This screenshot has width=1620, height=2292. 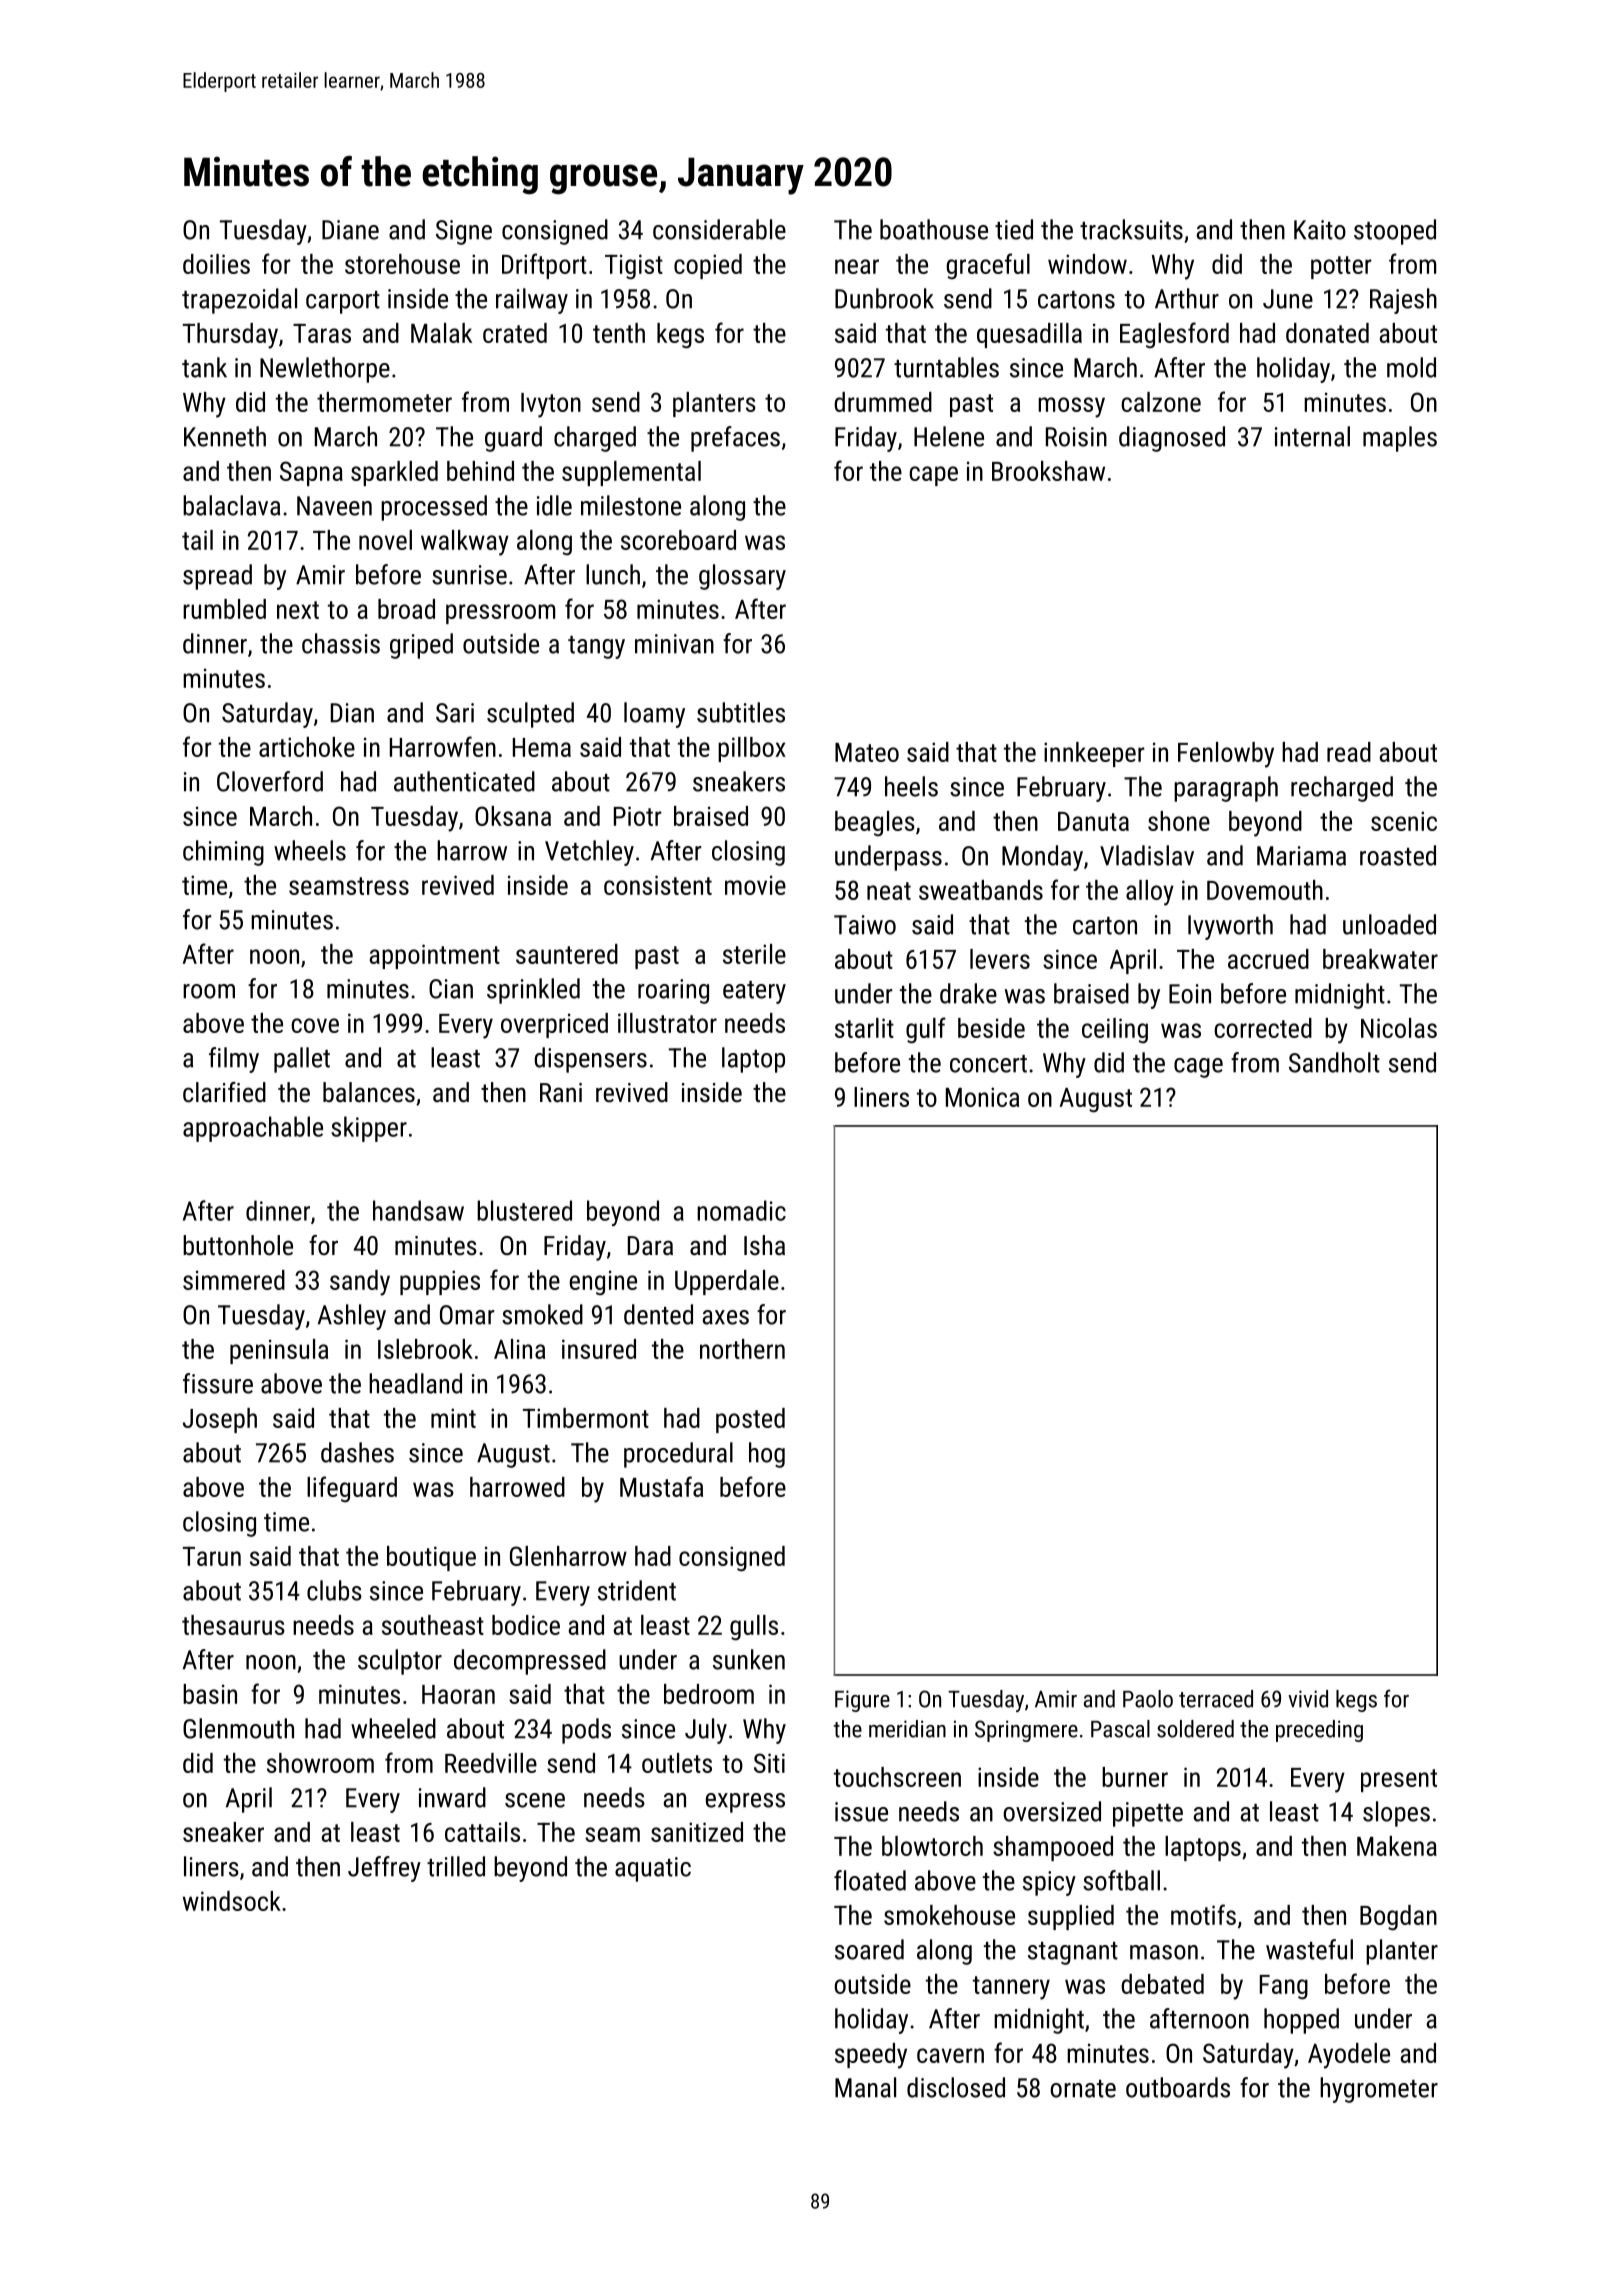 What do you see at coordinates (360, 1283) in the screenshot?
I see `sandy` at bounding box center [360, 1283].
